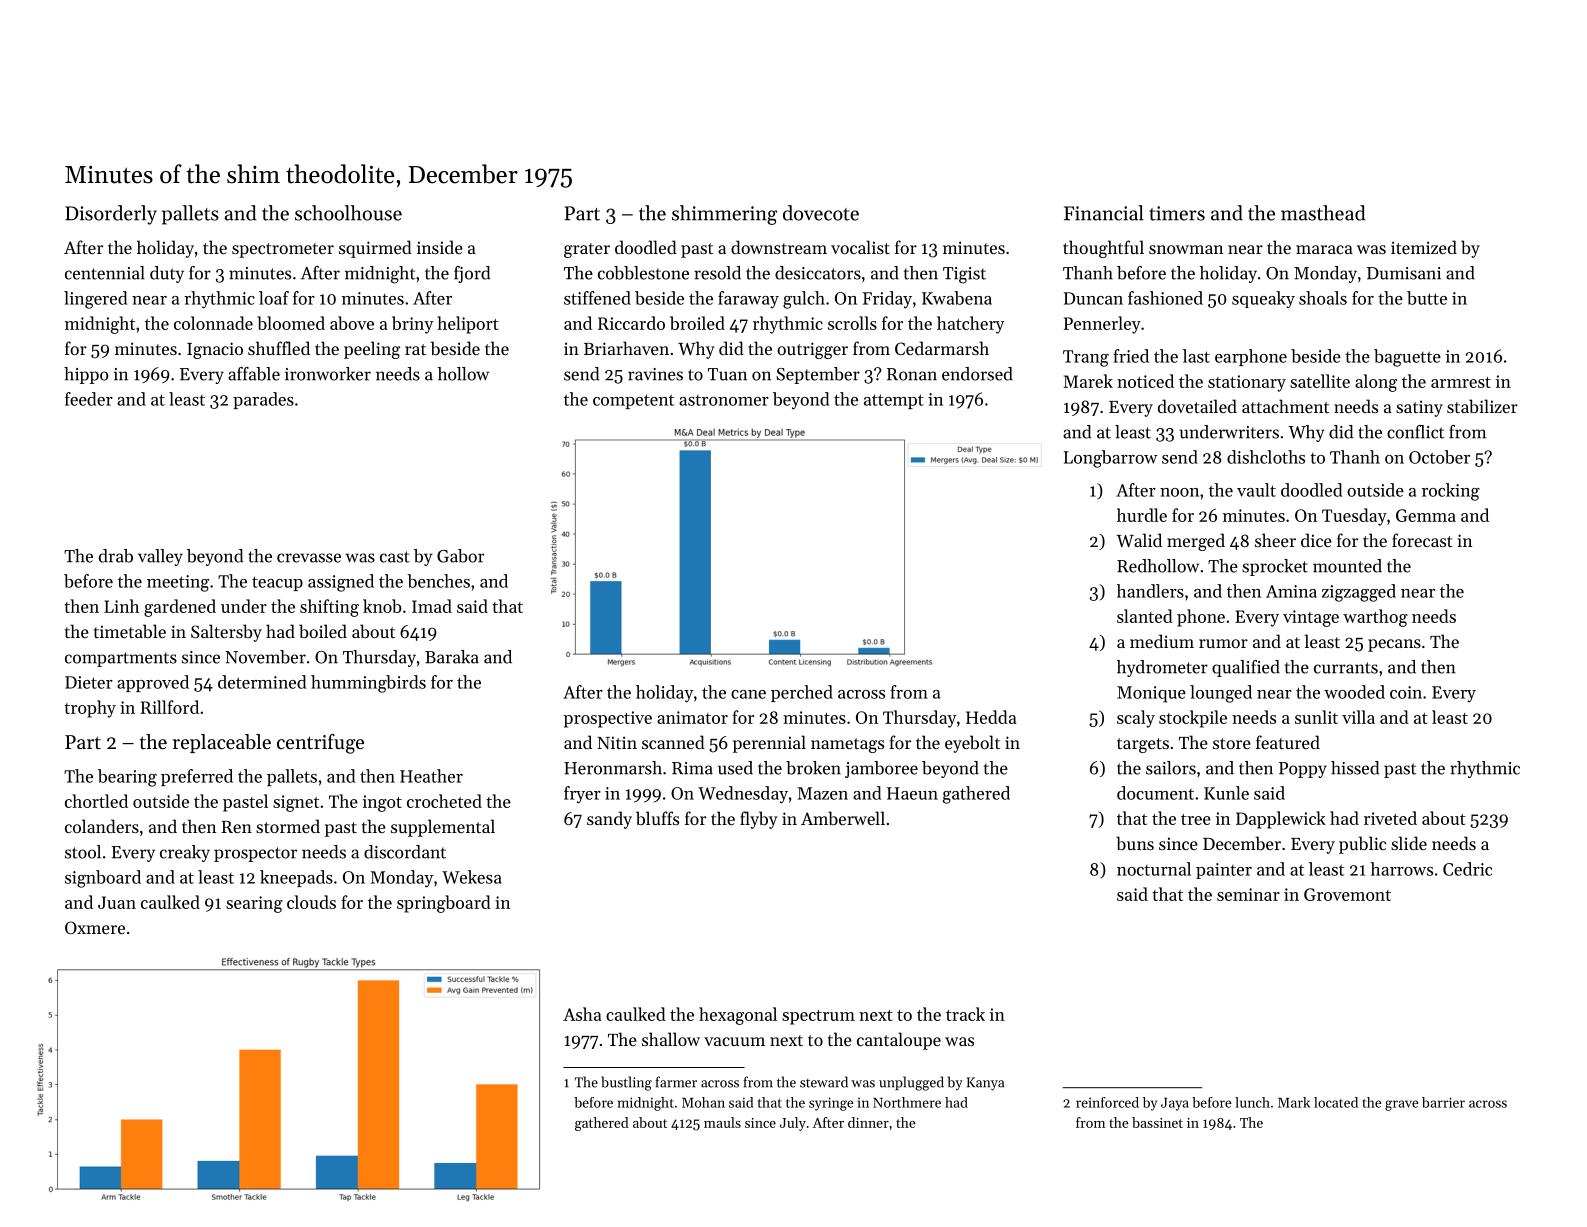 The width and height of the screenshot is (1587, 1227). Describe the element at coordinates (1323, 213) in the screenshot. I see `masthead` at that location.
